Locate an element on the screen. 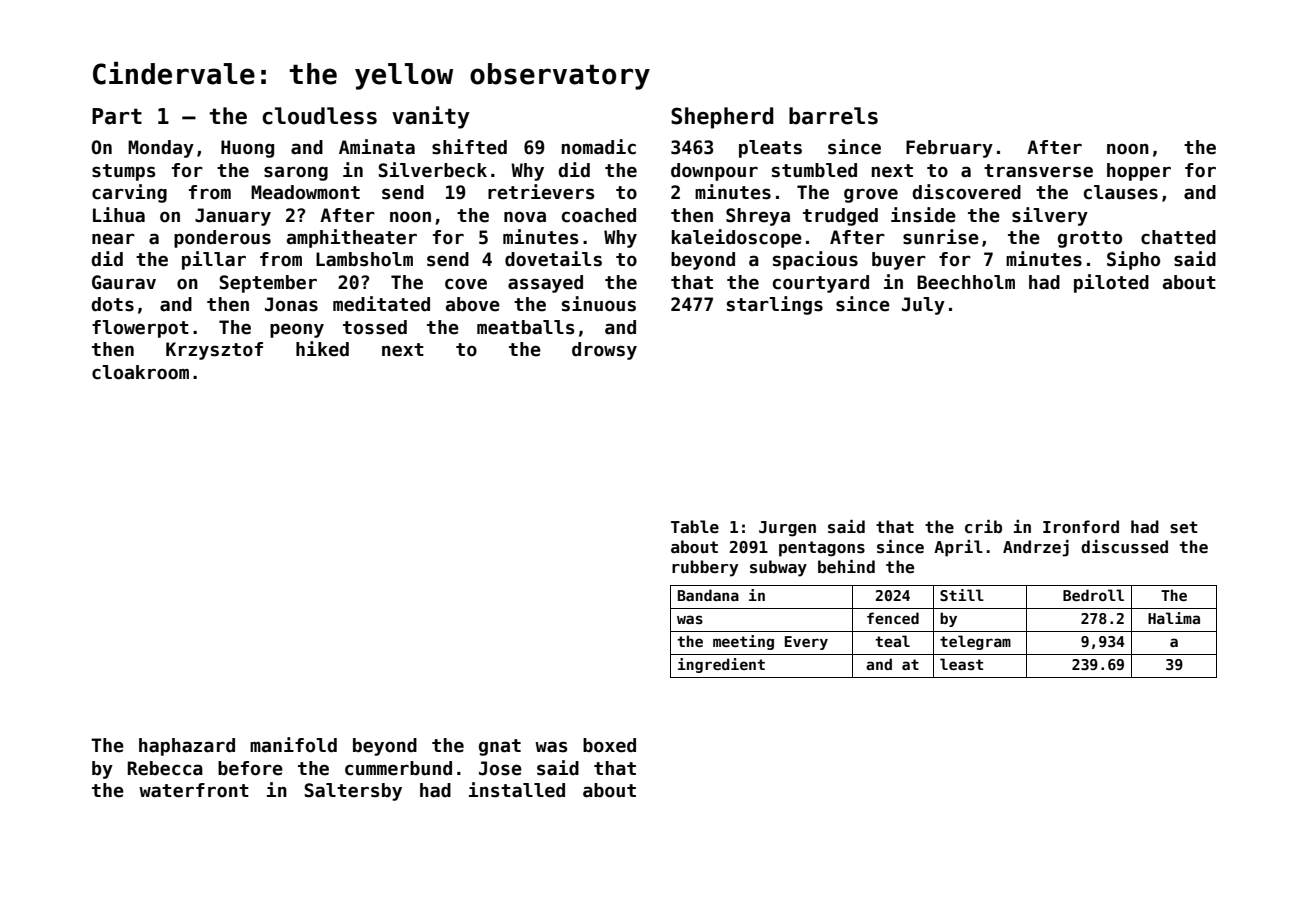 The height and width of the screenshot is (924, 1308). rubbery is located at coordinates (705, 568).
